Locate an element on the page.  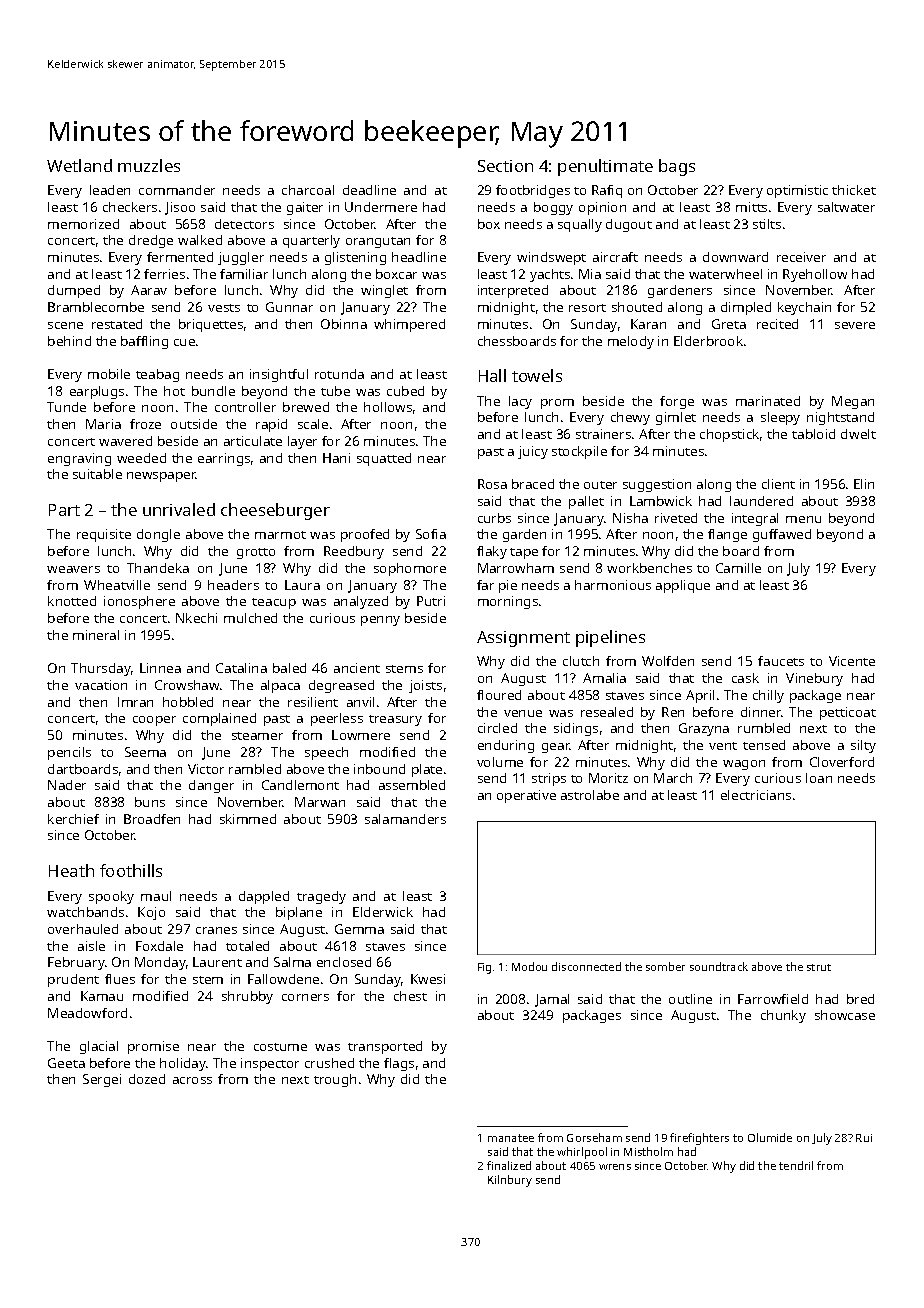
hobbled is located at coordinates (188, 702).
